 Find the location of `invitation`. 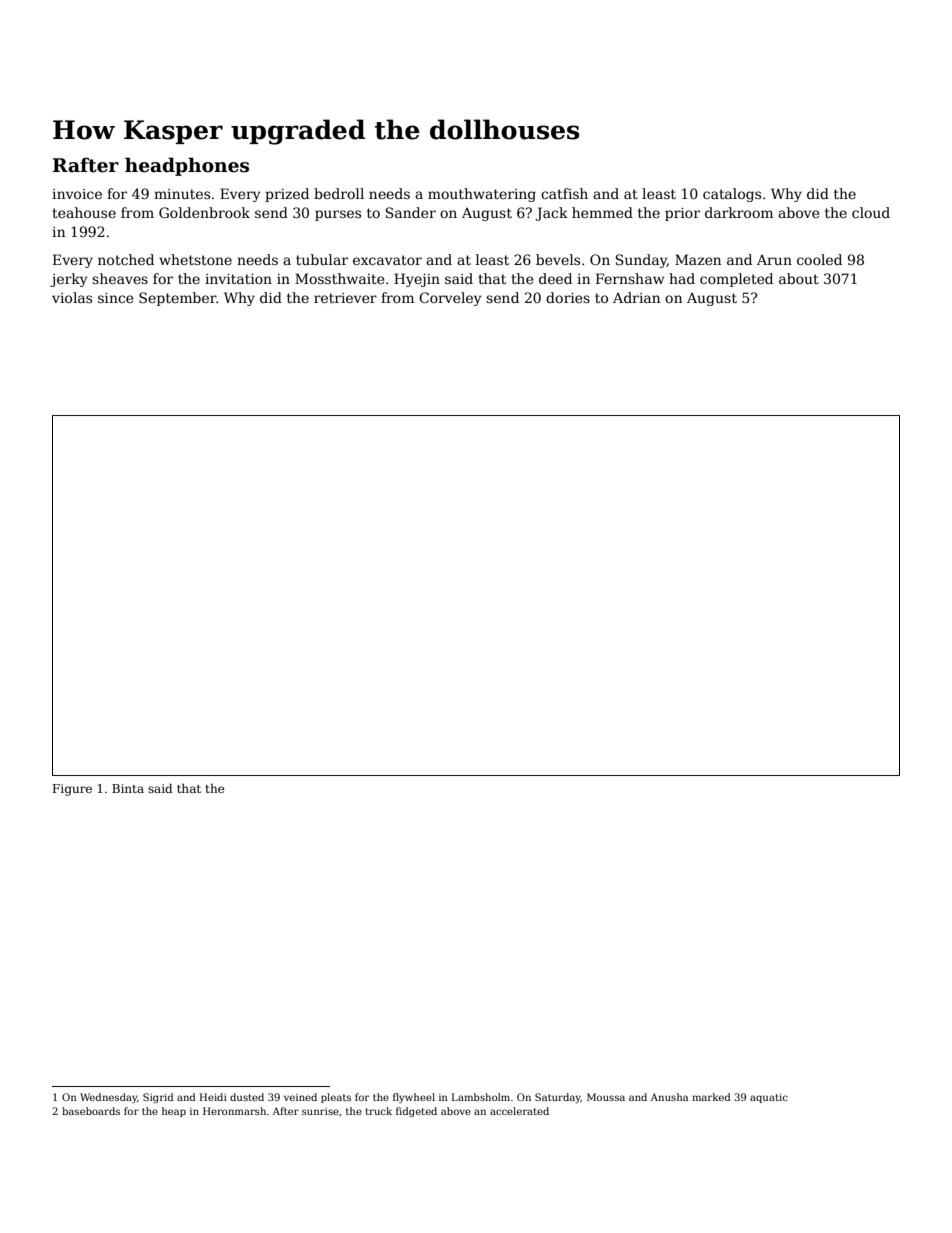

invitation is located at coordinates (238, 279).
